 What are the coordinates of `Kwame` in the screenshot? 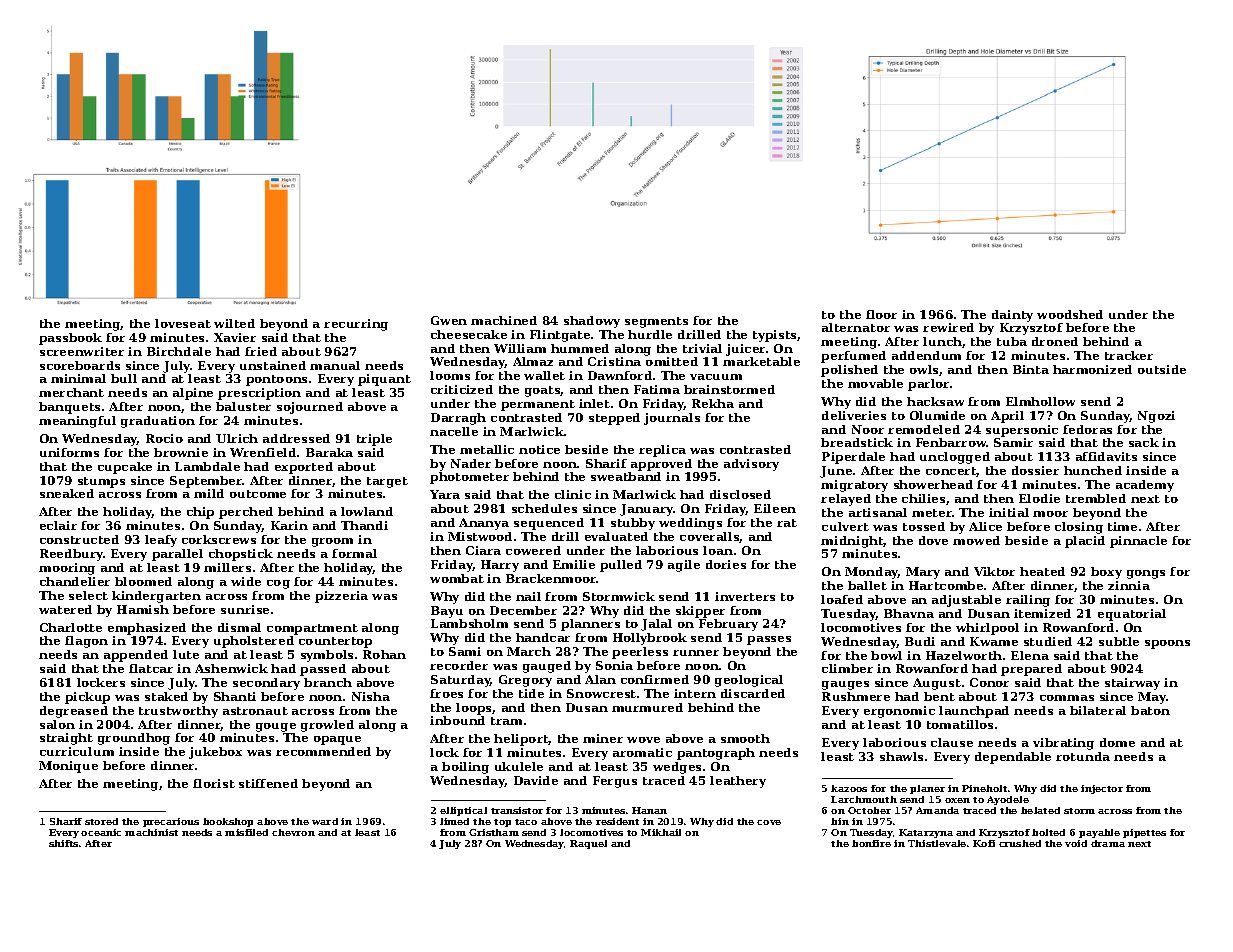 It's located at (994, 641).
